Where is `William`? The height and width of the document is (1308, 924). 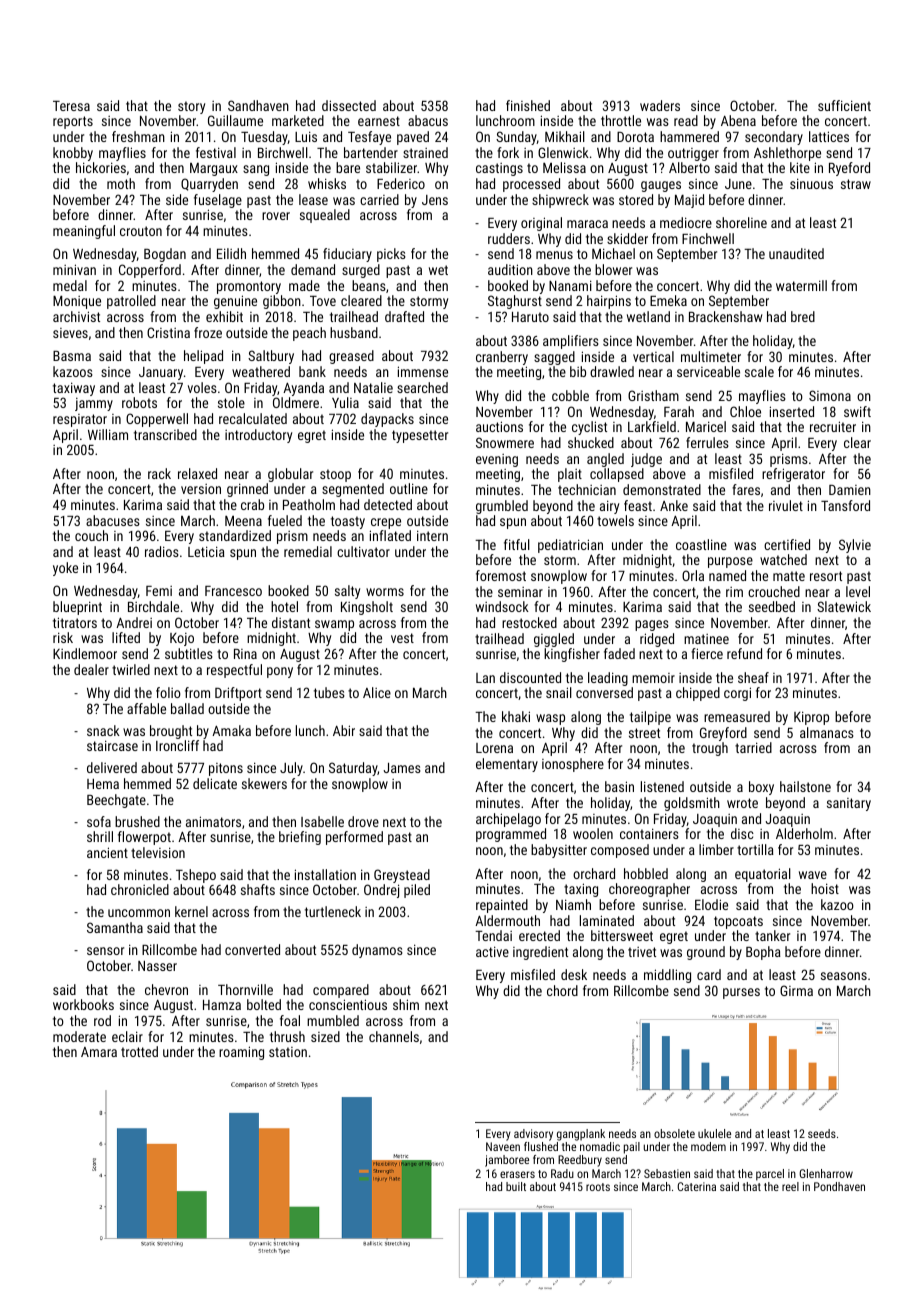
William is located at coordinates (108, 434).
